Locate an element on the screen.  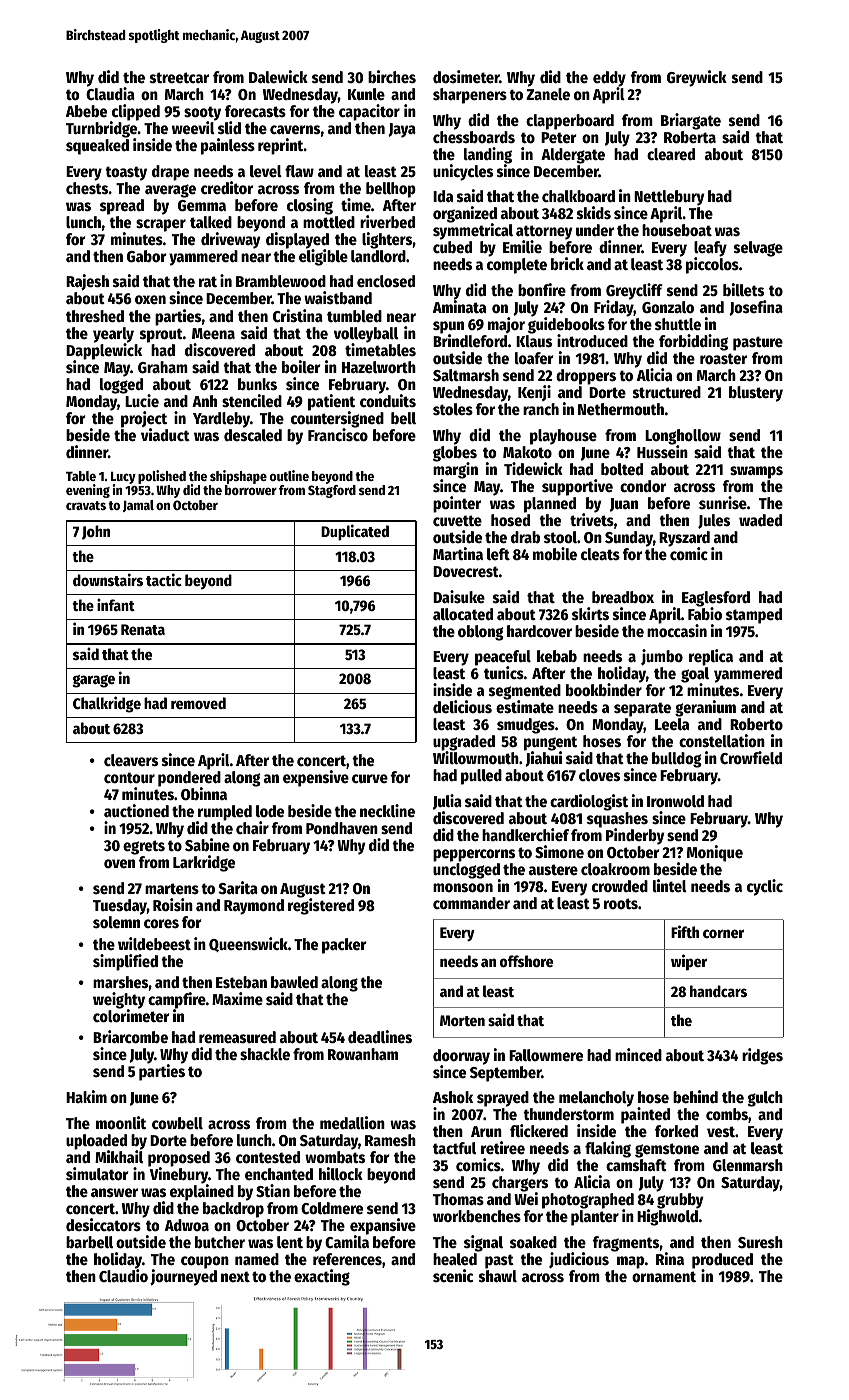
Saltmarsh is located at coordinates (466, 375).
